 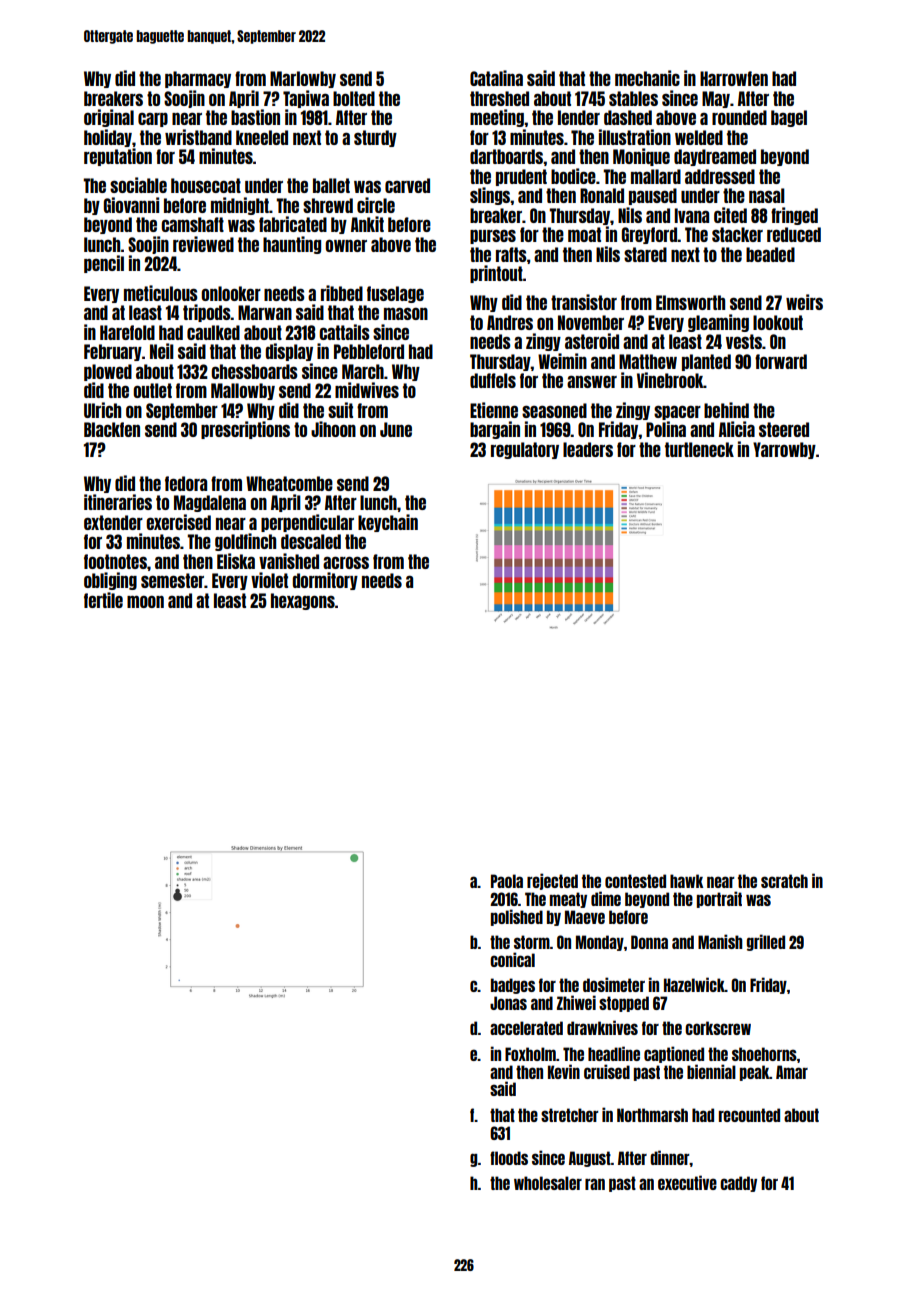 What do you see at coordinates (730, 215) in the document?
I see `cited` at bounding box center [730, 215].
